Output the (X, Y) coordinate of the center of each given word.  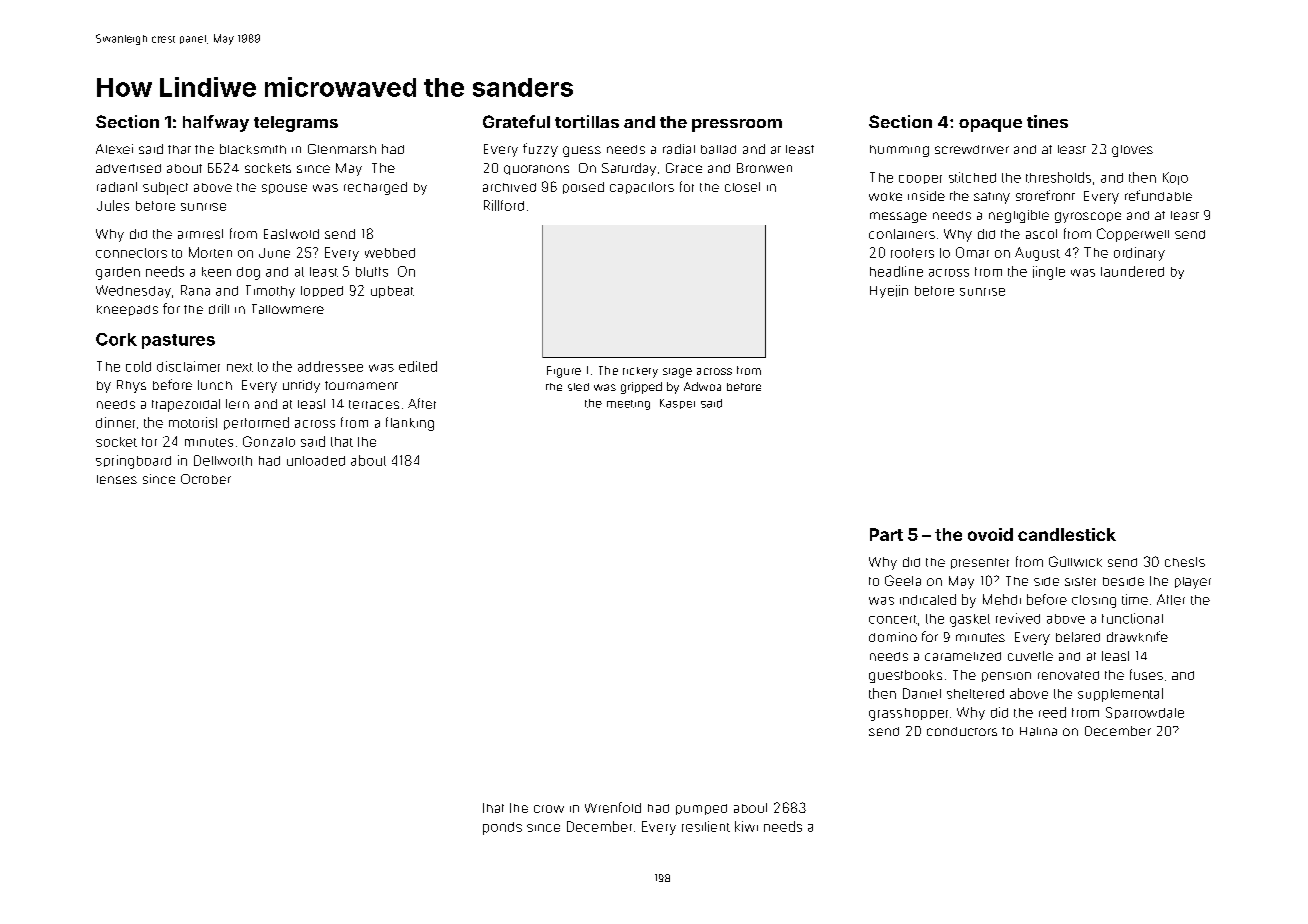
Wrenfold (613, 807)
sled (578, 387)
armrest (200, 234)
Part (886, 534)
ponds (502, 828)
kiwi (746, 826)
